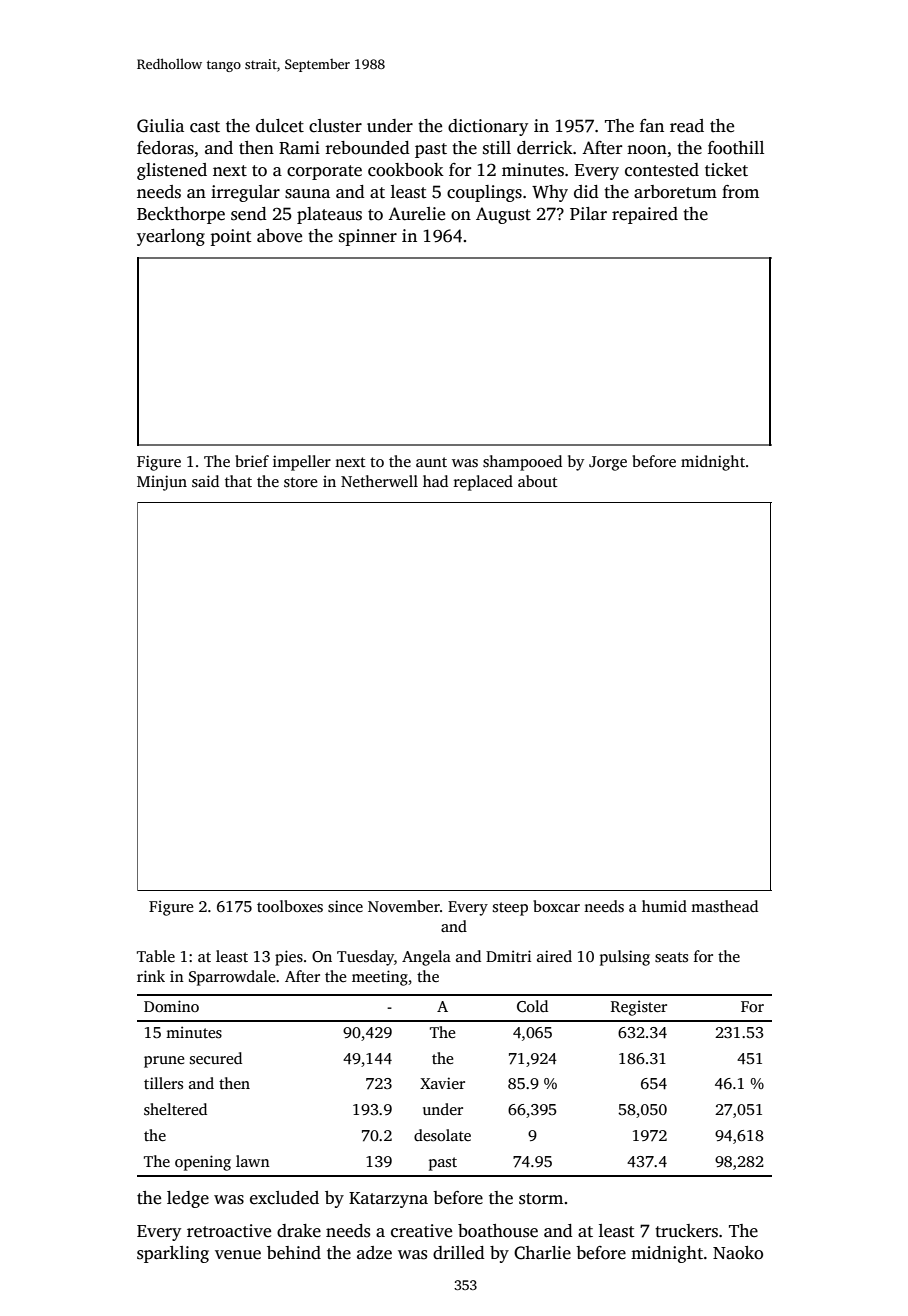 Image resolution: width=908 pixels, height=1316 pixels. Describe the element at coordinates (406, 170) in the screenshot. I see `cookbook` at that location.
